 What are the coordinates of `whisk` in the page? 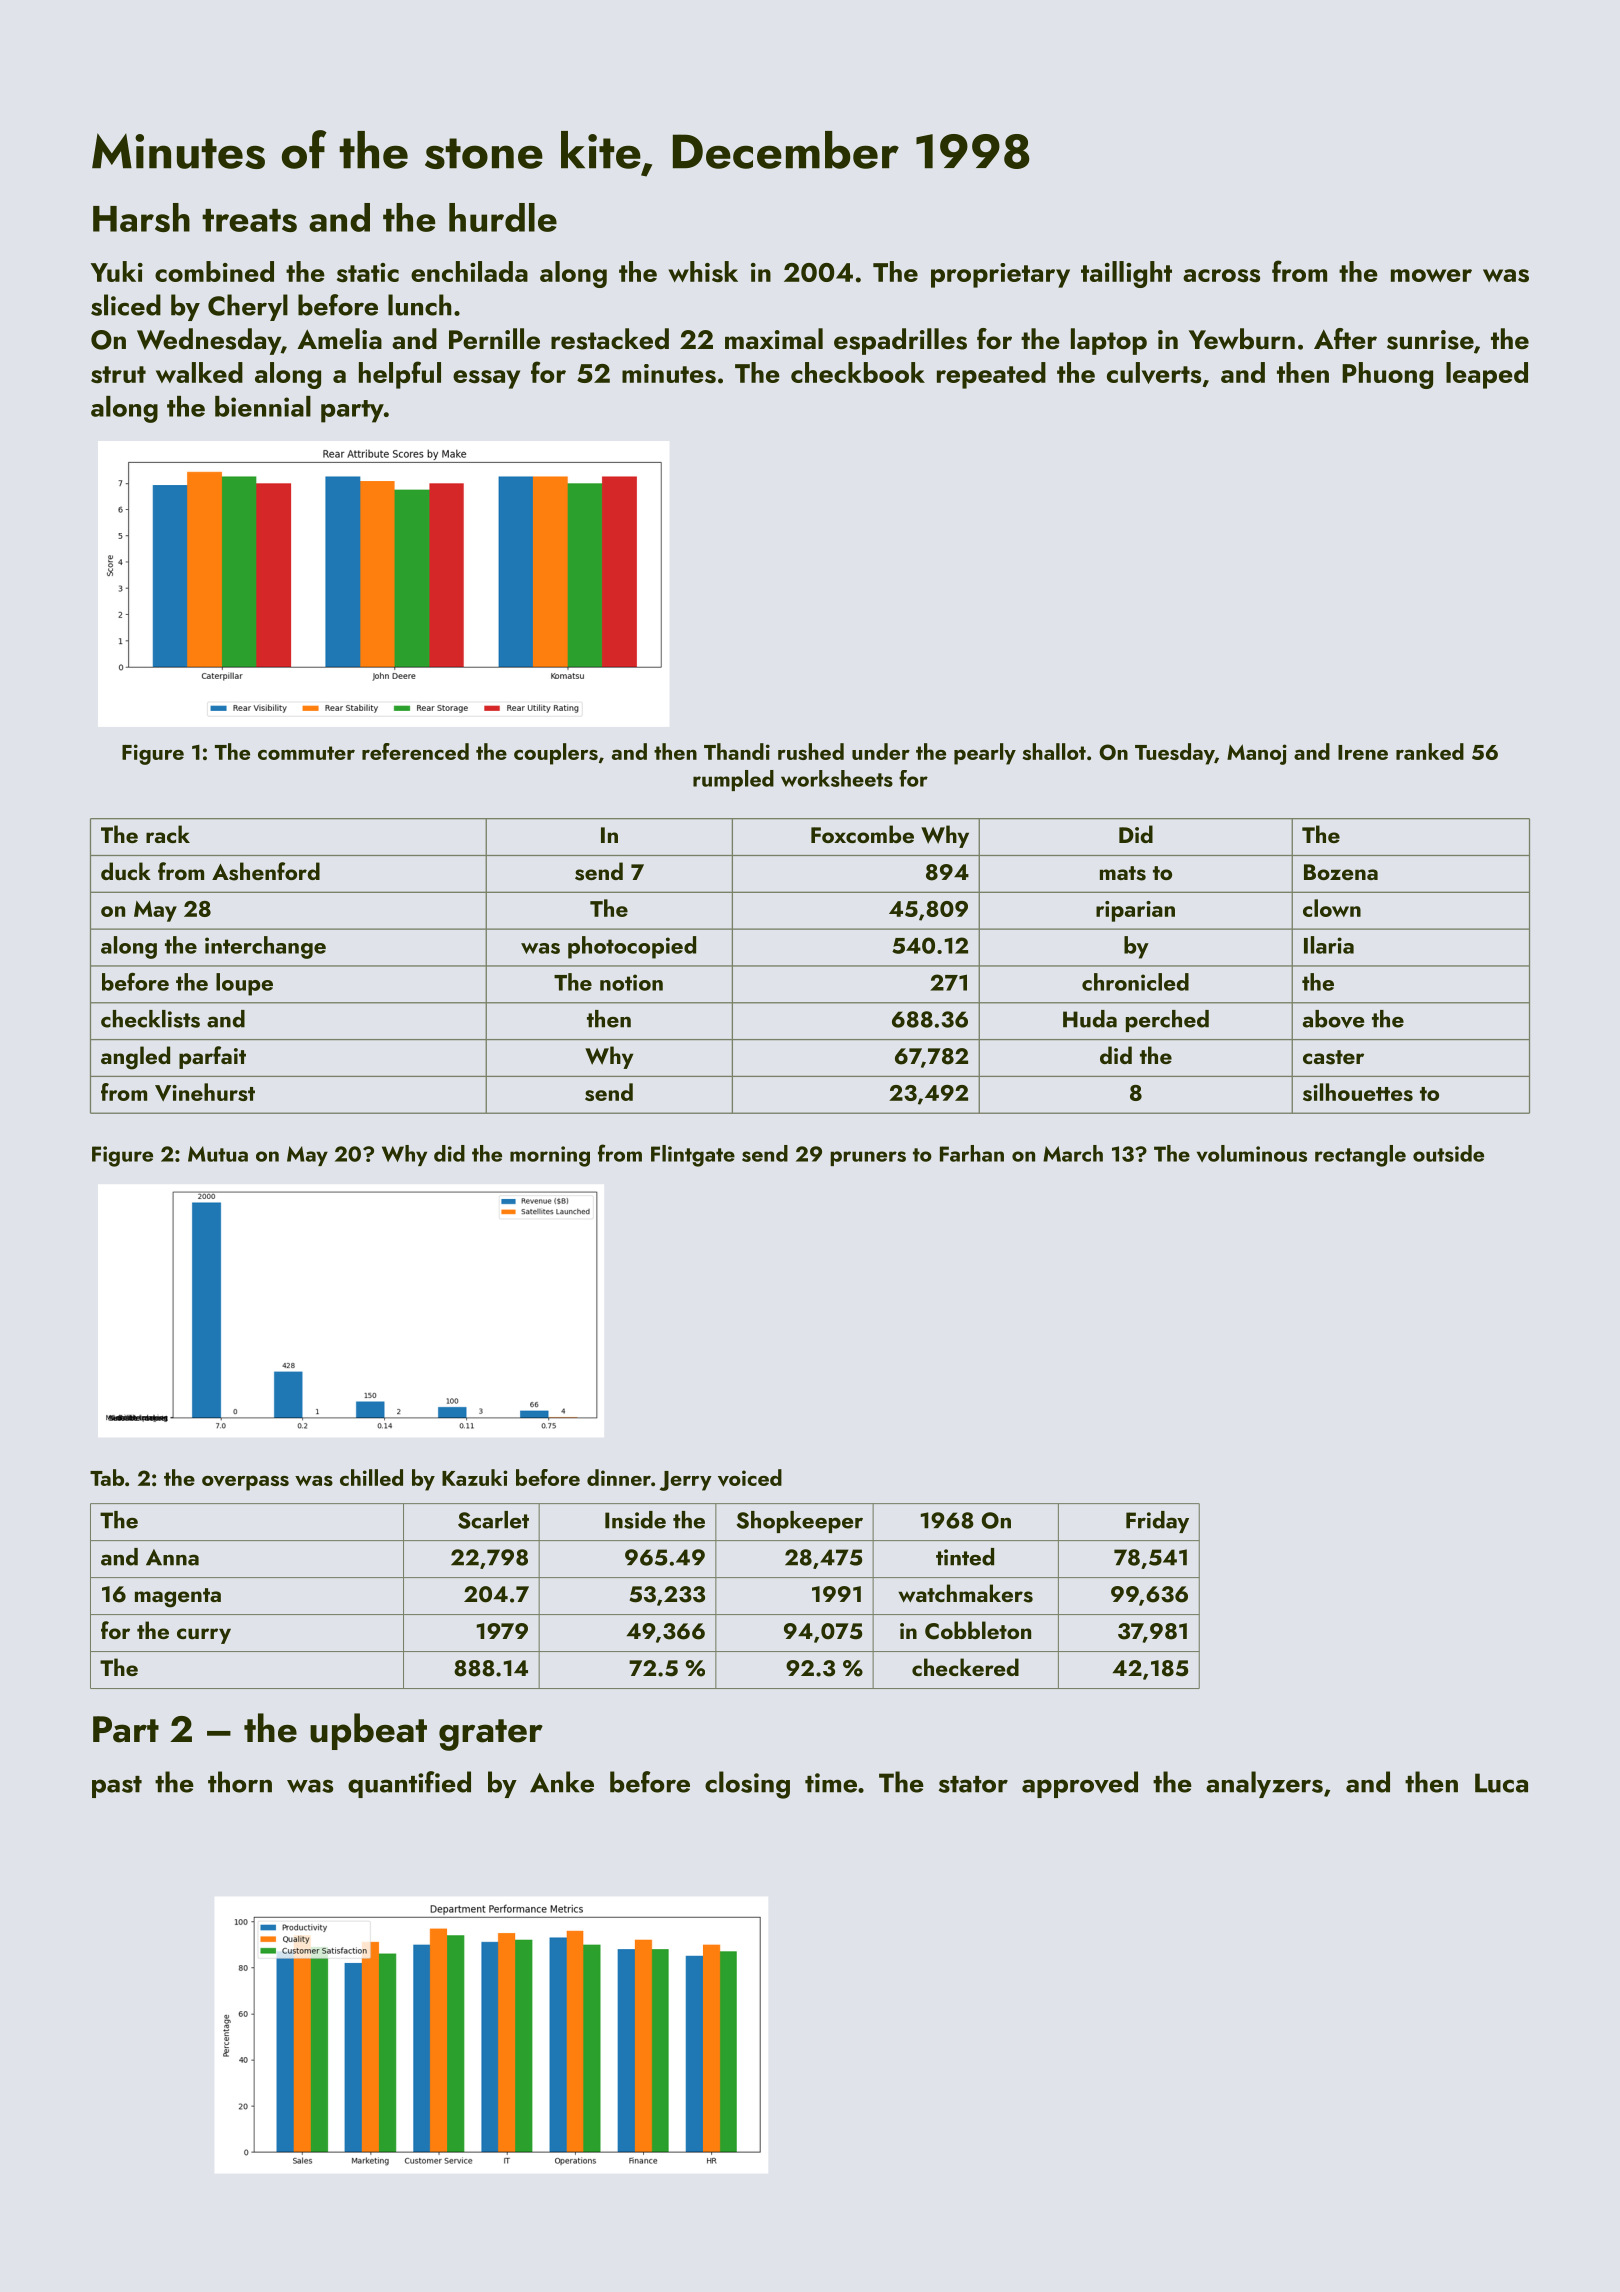 It's located at (703, 271).
